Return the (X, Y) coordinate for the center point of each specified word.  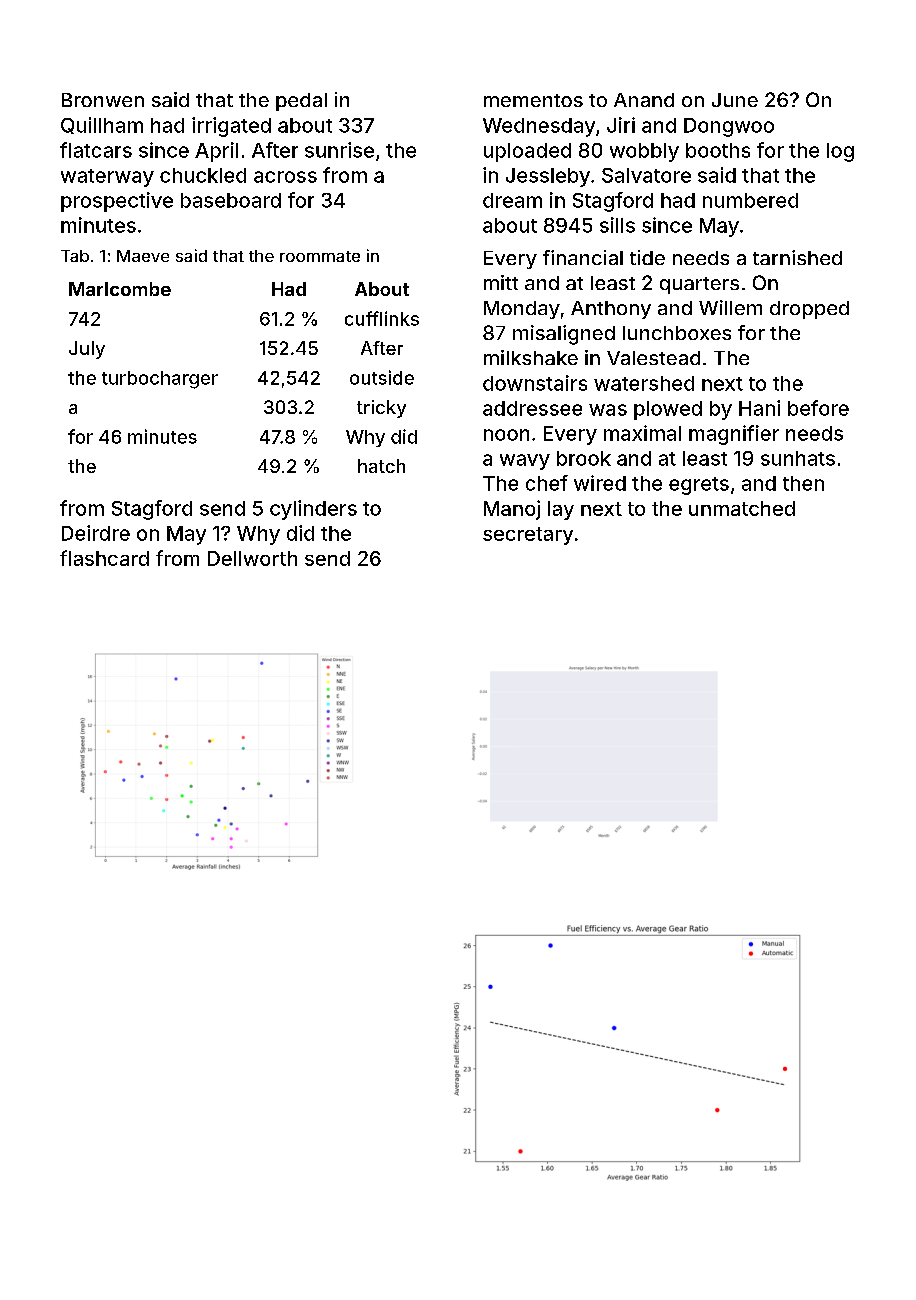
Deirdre (96, 533)
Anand (644, 100)
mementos (533, 100)
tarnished (797, 257)
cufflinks (382, 318)
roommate (320, 256)
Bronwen (103, 100)
